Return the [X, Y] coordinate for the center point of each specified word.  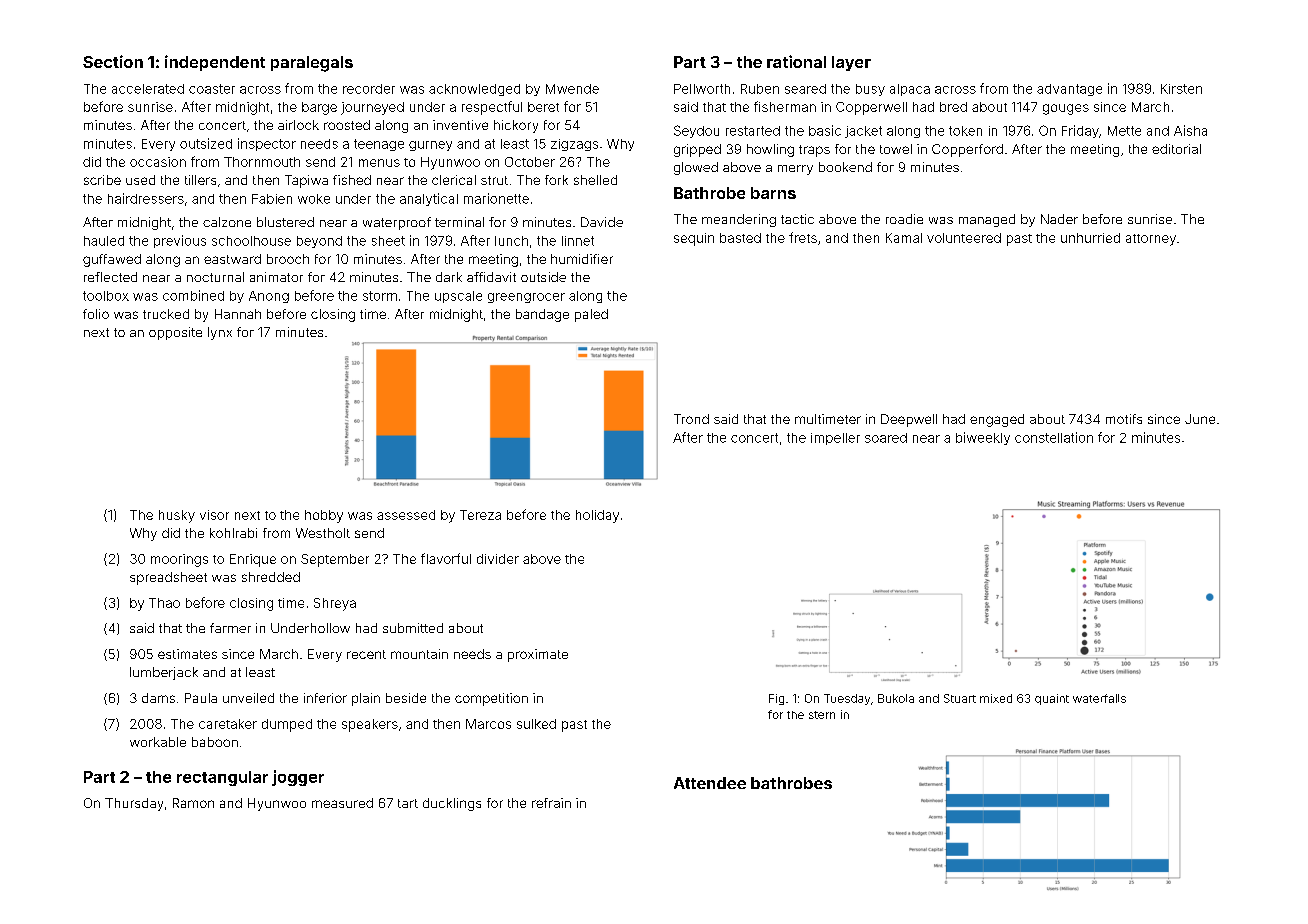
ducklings [452, 804]
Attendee [710, 783]
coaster [212, 89]
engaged [997, 420]
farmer [230, 628]
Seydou [696, 131]
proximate [538, 655]
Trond [691, 419]
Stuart [960, 698]
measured [342, 803]
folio [96, 314]
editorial [1176, 149]
